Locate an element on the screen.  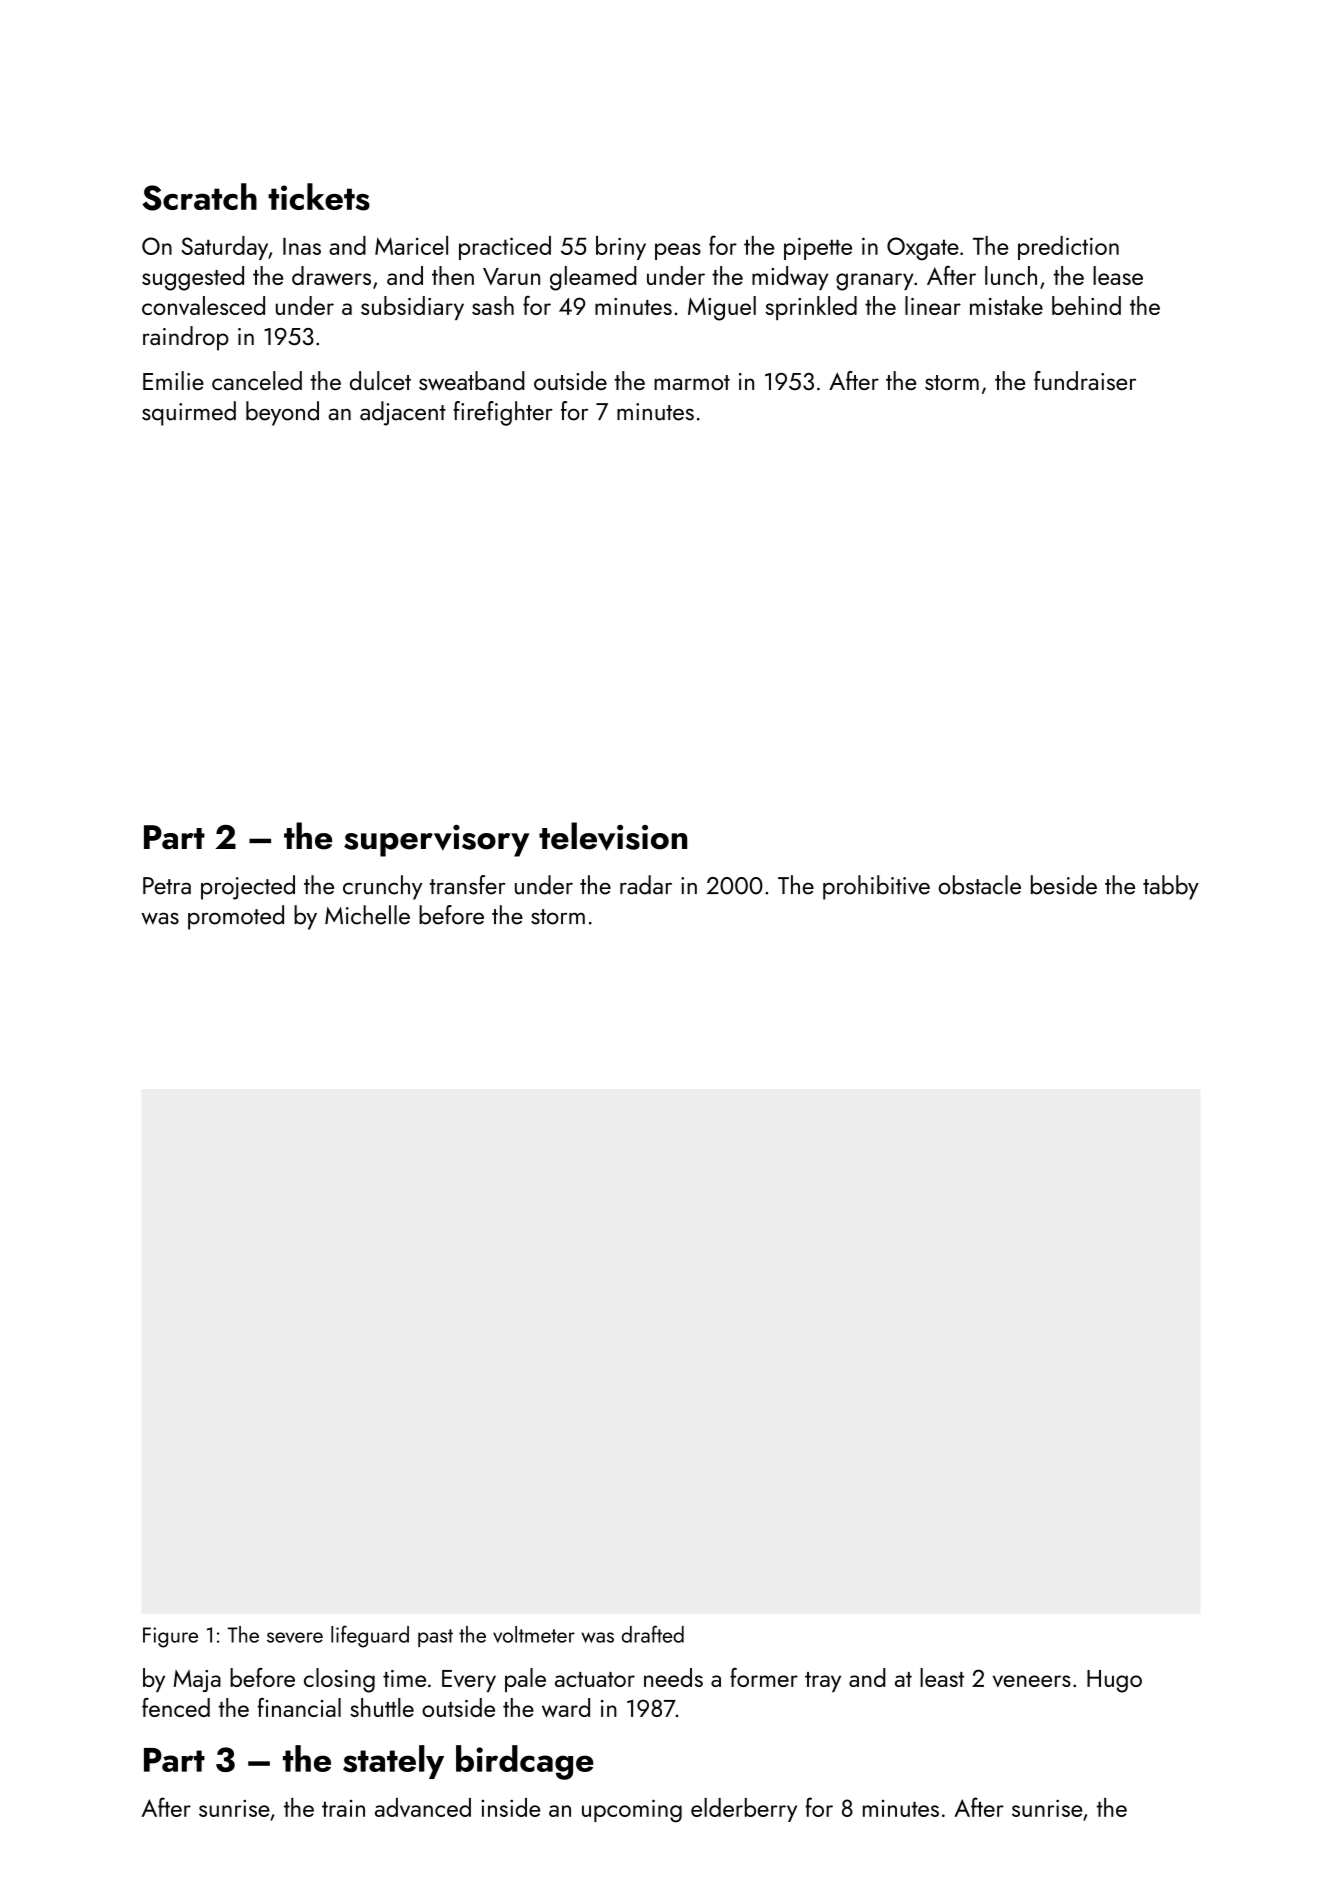
veneers is located at coordinates (1032, 1681).
